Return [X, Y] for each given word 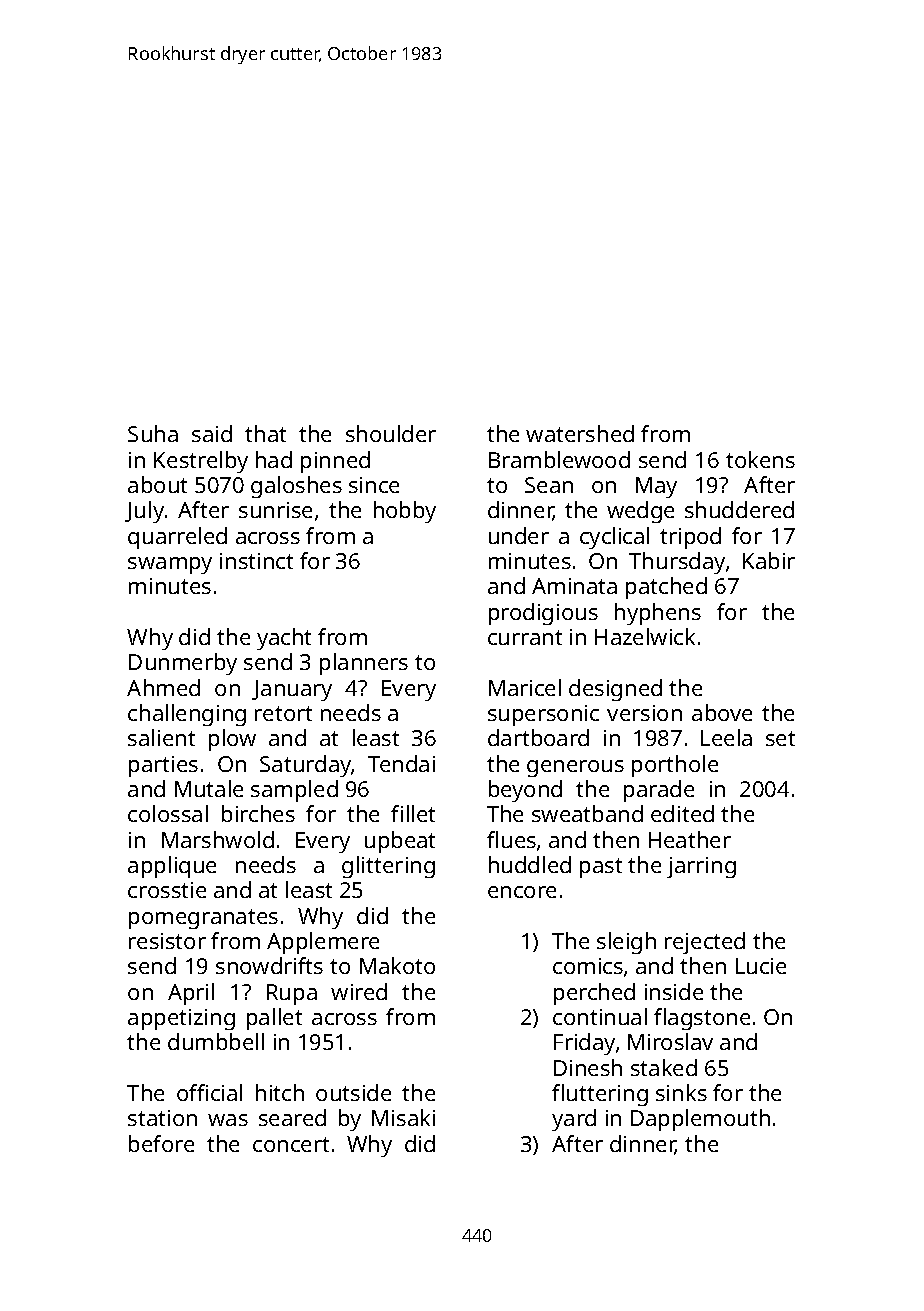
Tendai [401, 763]
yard [574, 1120]
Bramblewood [559, 459]
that [265, 433]
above [722, 712]
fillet [413, 813]
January [292, 690]
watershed [580, 433]
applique [172, 867]
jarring [701, 867]
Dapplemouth [700, 1120]
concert [291, 1144]
